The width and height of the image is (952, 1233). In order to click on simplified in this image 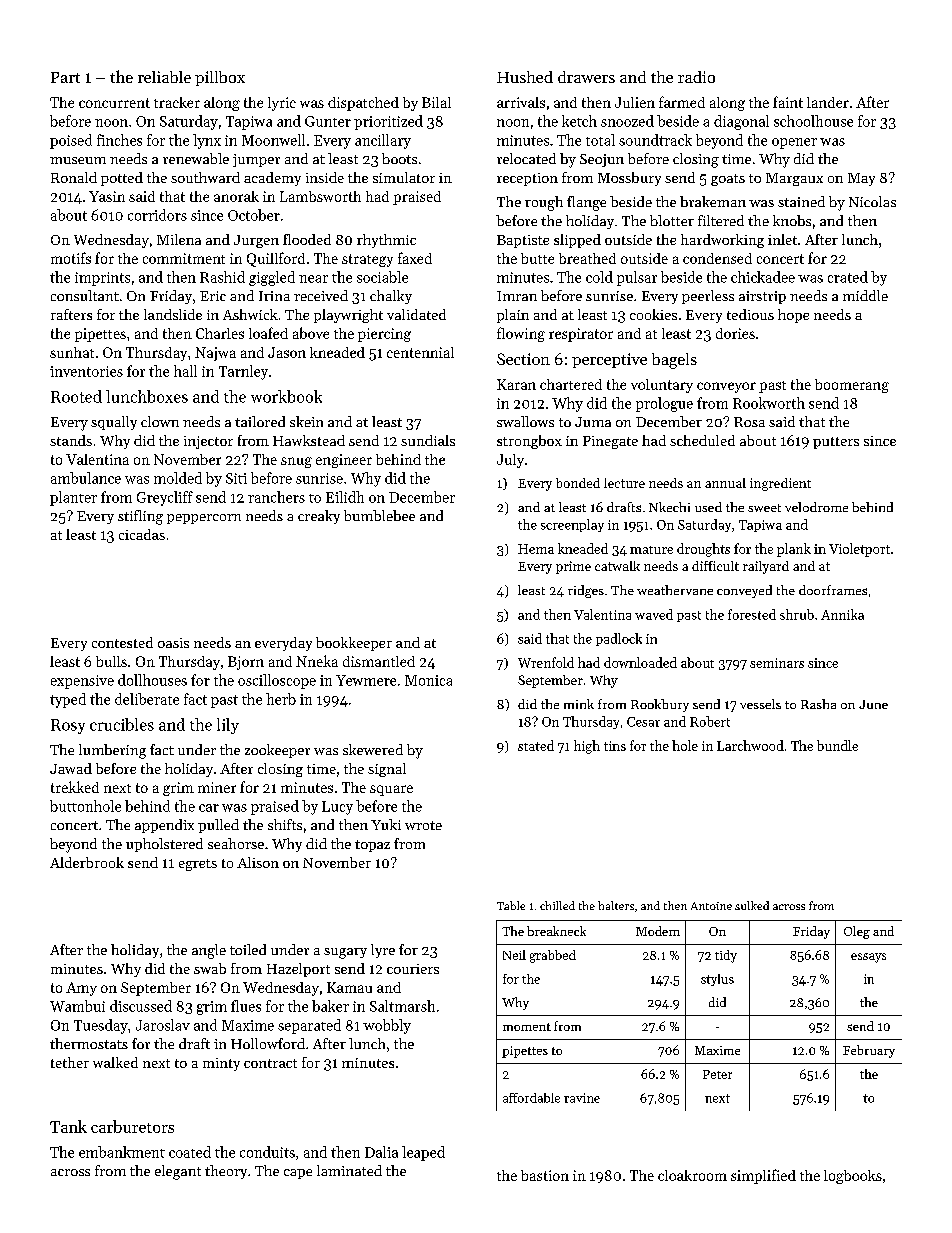, I will do `click(763, 1176)`.
